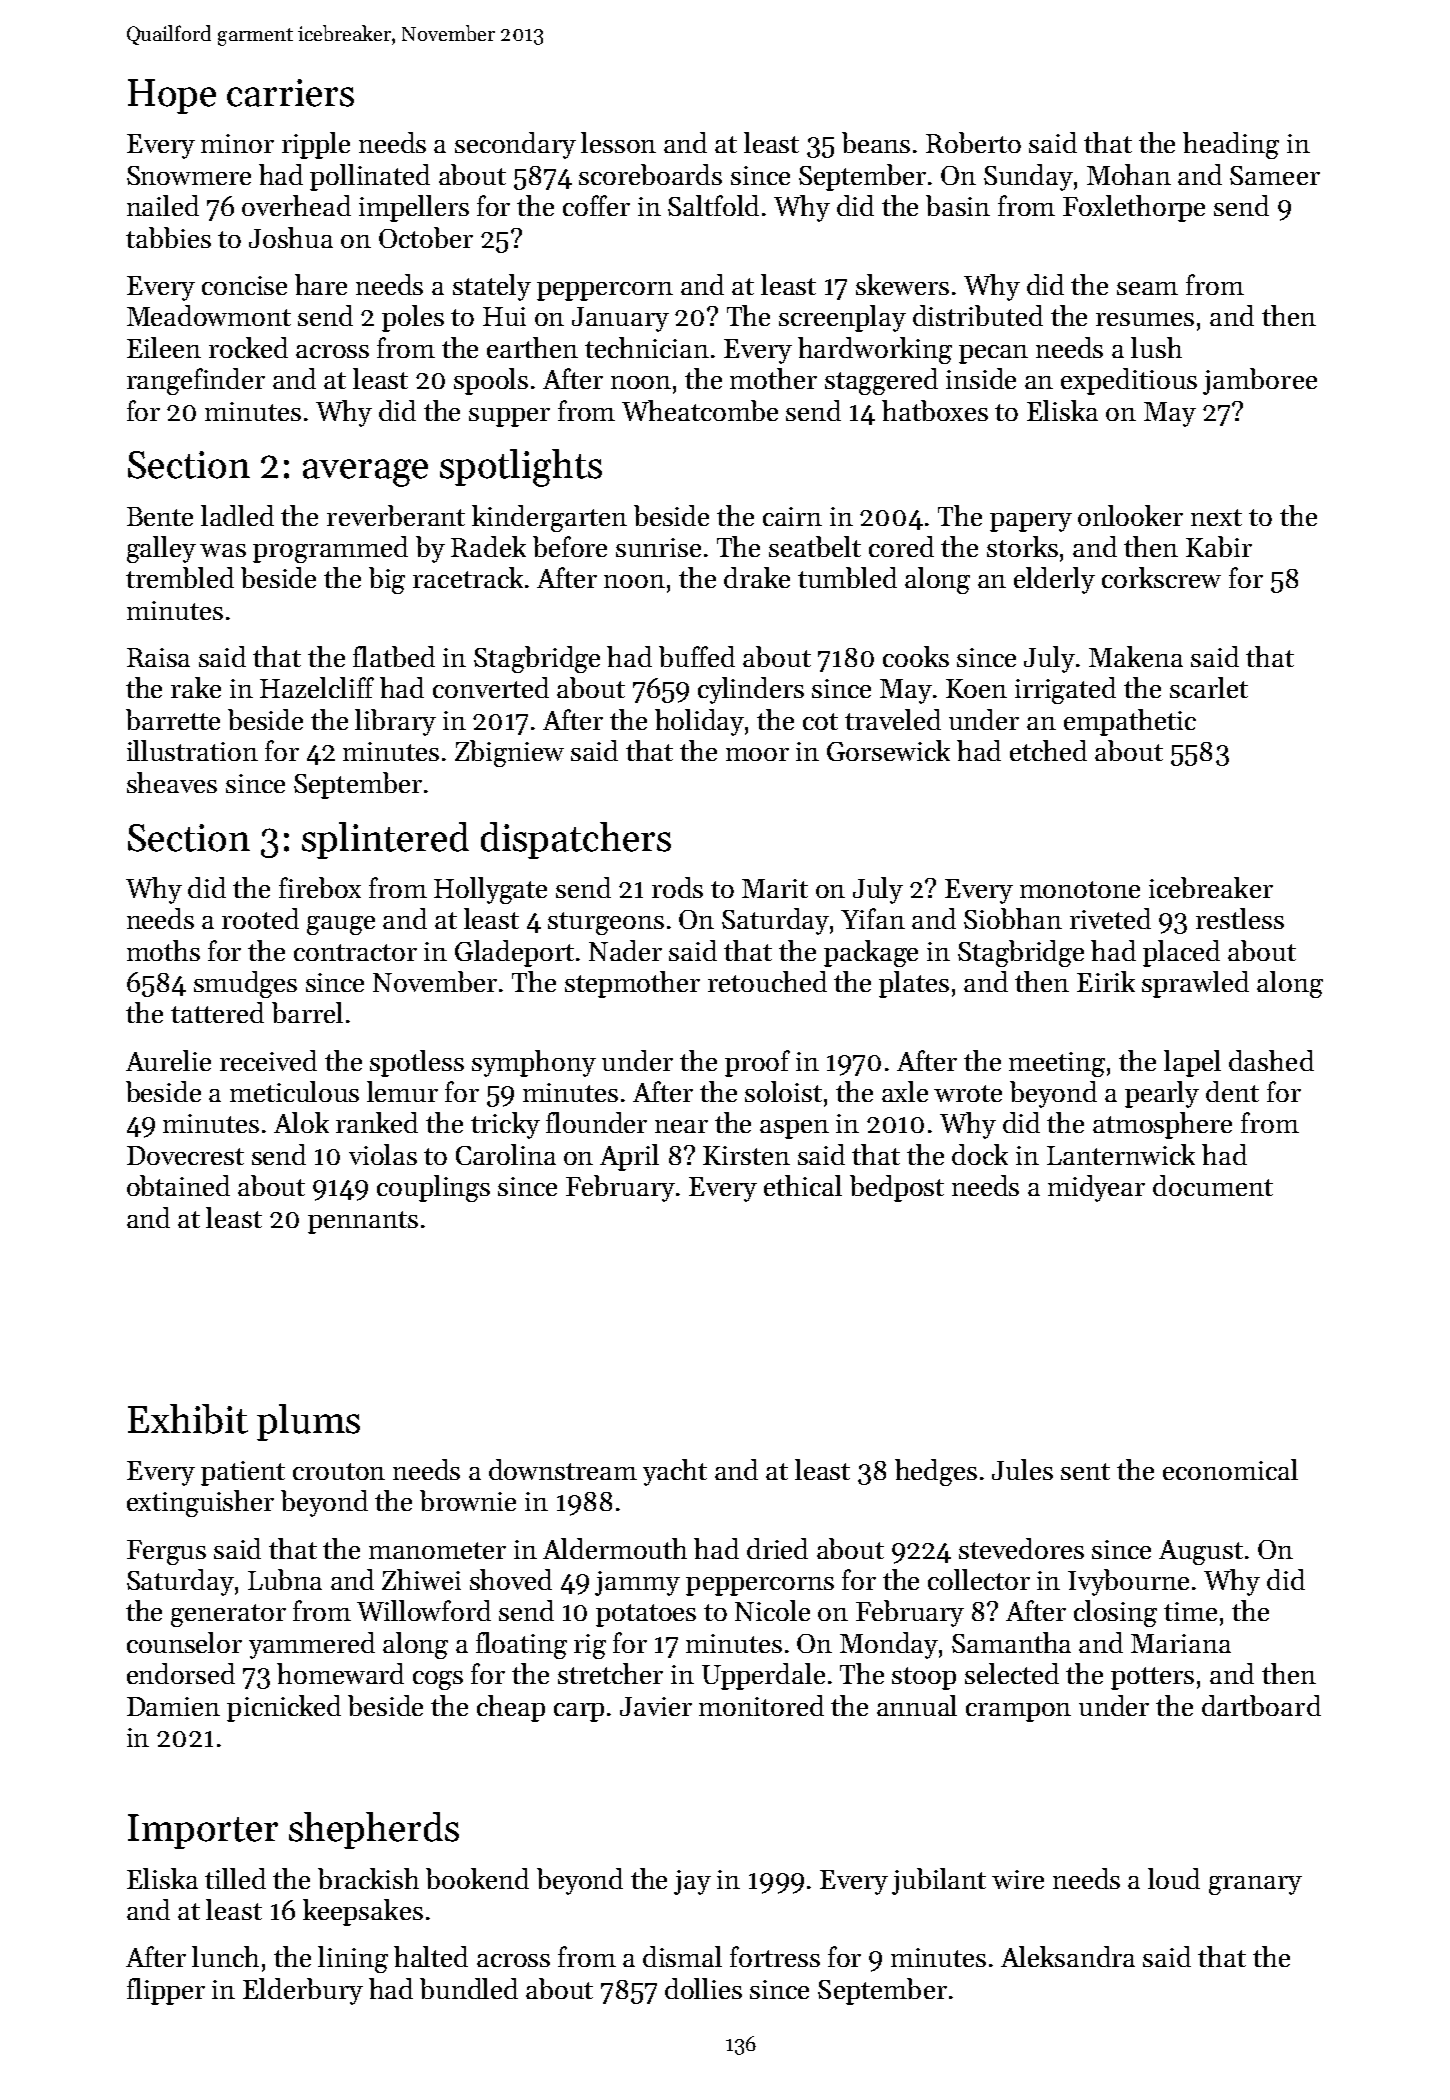  I want to click on lesson, so click(618, 142).
